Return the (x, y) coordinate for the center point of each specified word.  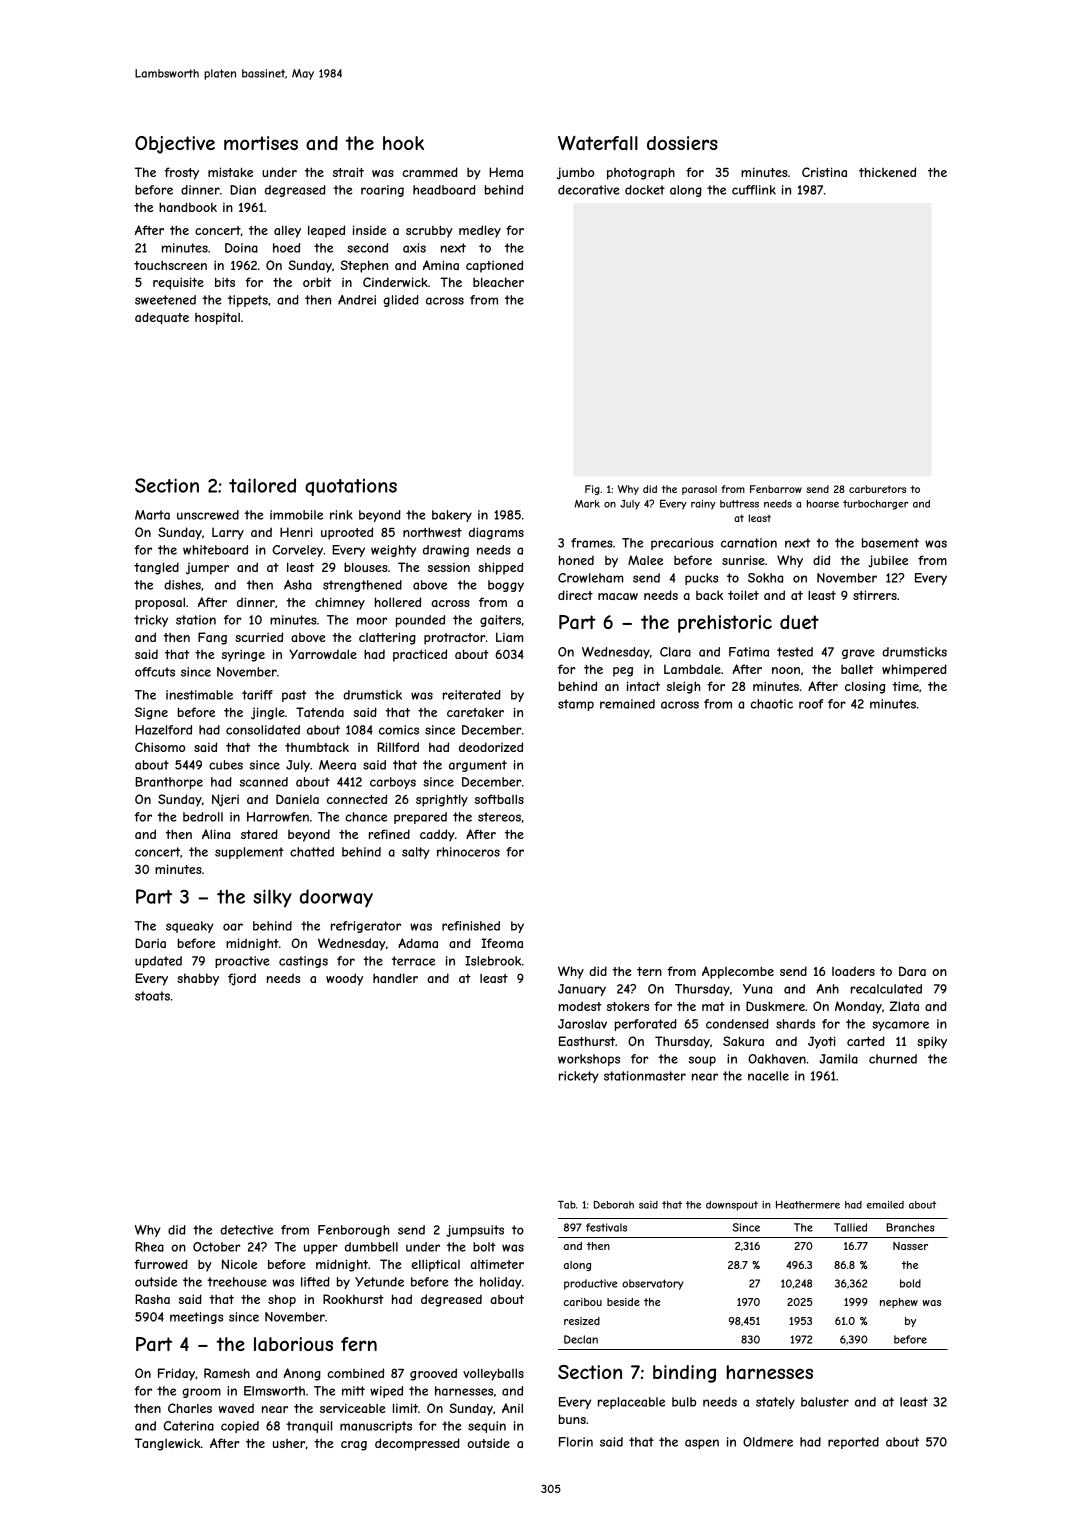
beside (623, 1302)
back (709, 595)
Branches (910, 1227)
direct (575, 595)
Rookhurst (353, 1299)
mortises (261, 143)
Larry (228, 533)
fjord (242, 979)
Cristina (824, 172)
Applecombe (738, 972)
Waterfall (598, 143)
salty (416, 853)
